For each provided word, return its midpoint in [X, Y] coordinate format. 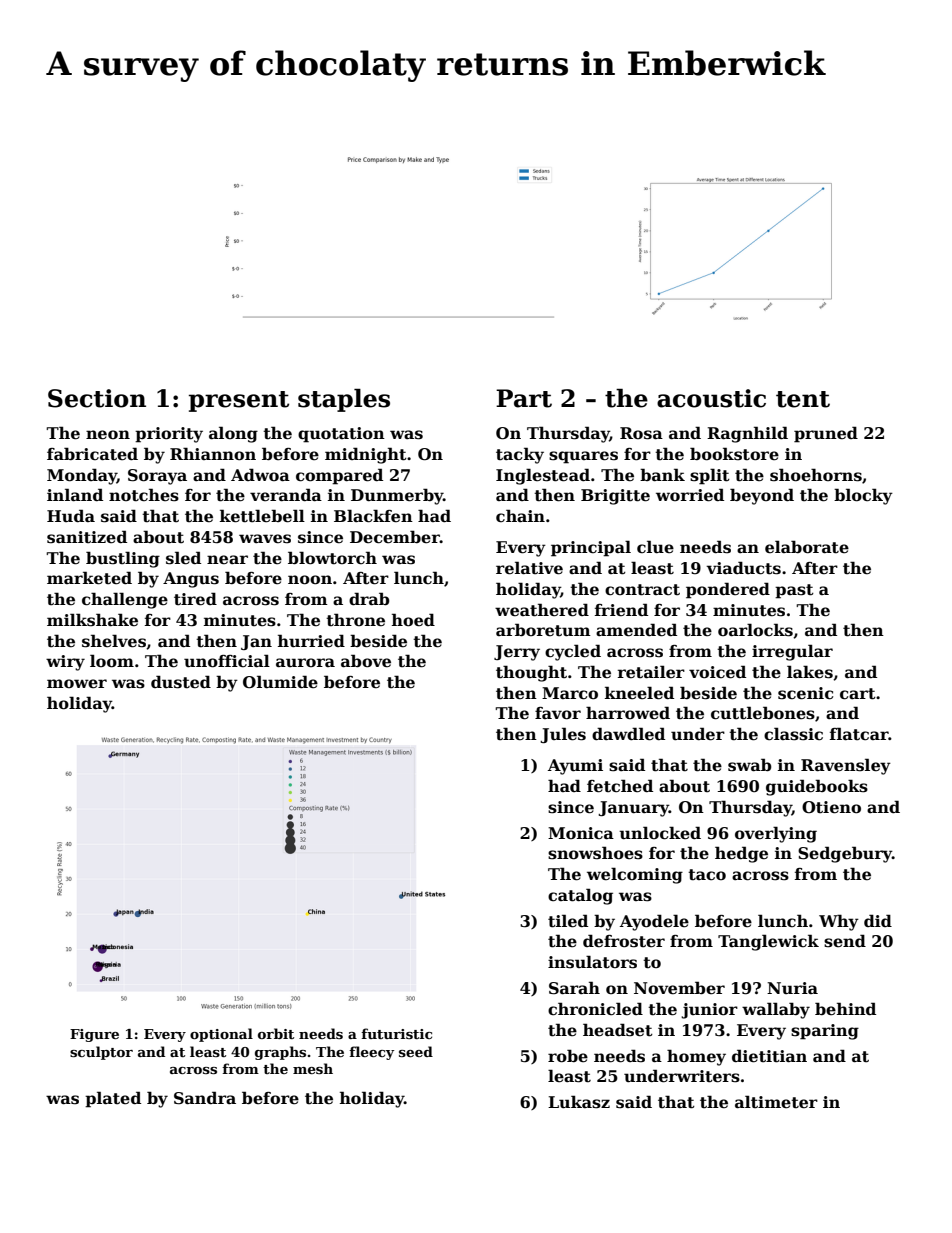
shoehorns [816, 475]
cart [858, 694]
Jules [563, 735]
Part [524, 398]
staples [344, 400]
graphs [280, 1053]
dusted [181, 682]
